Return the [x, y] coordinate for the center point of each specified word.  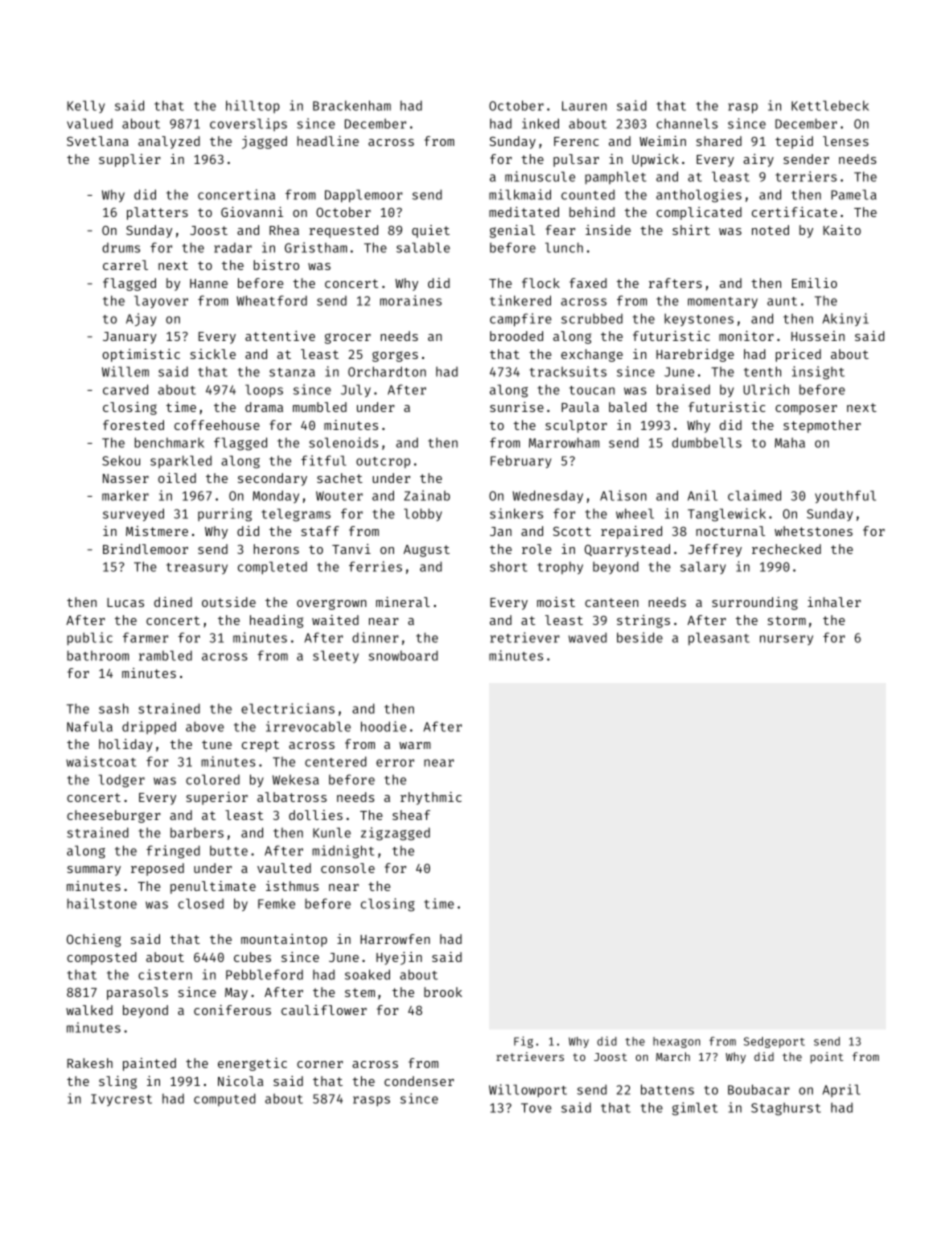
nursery [786, 640]
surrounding [755, 603]
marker [125, 495]
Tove [536, 1108]
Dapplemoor [364, 195]
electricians [288, 708]
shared [719, 141]
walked [89, 1010]
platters [157, 213]
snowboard [403, 656]
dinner [375, 637]
